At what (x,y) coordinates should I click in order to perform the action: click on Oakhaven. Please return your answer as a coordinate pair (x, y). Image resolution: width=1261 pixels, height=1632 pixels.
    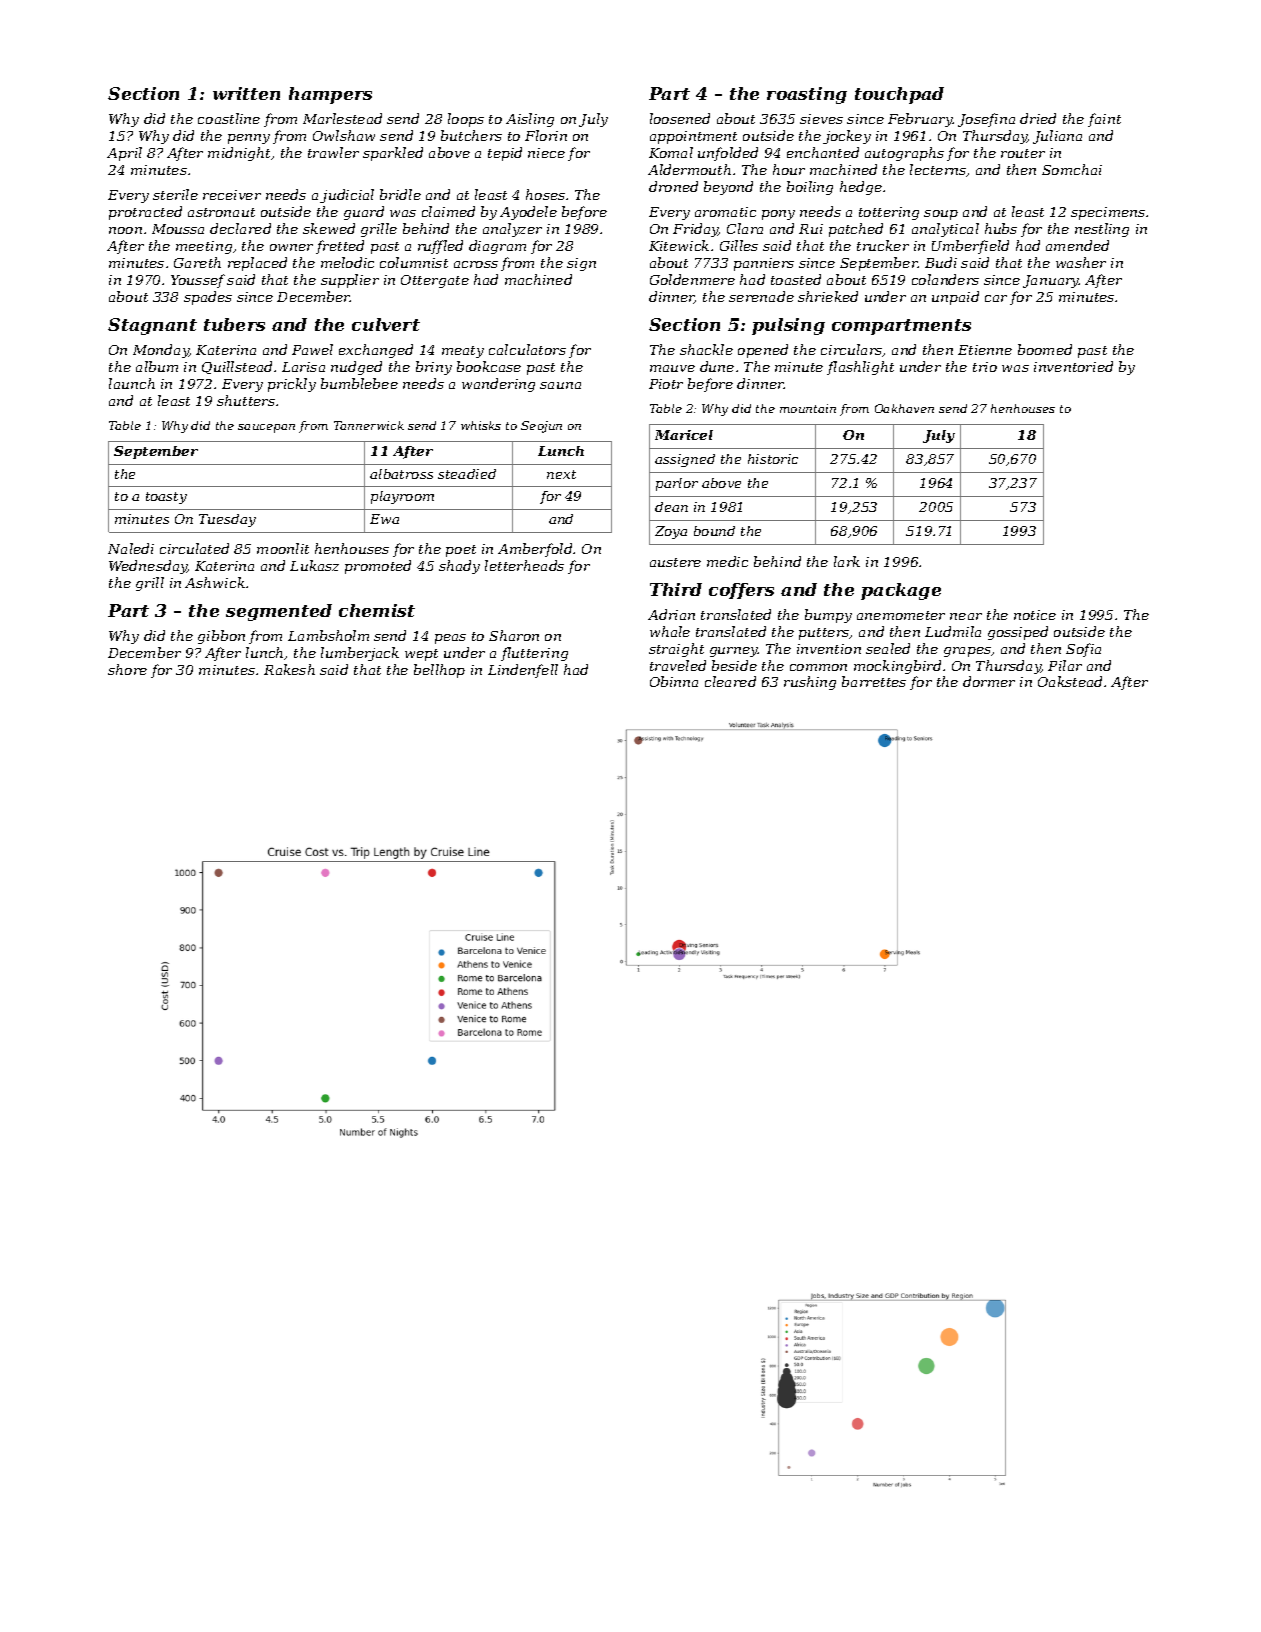
    Looking at the image, I should click on (904, 408).
